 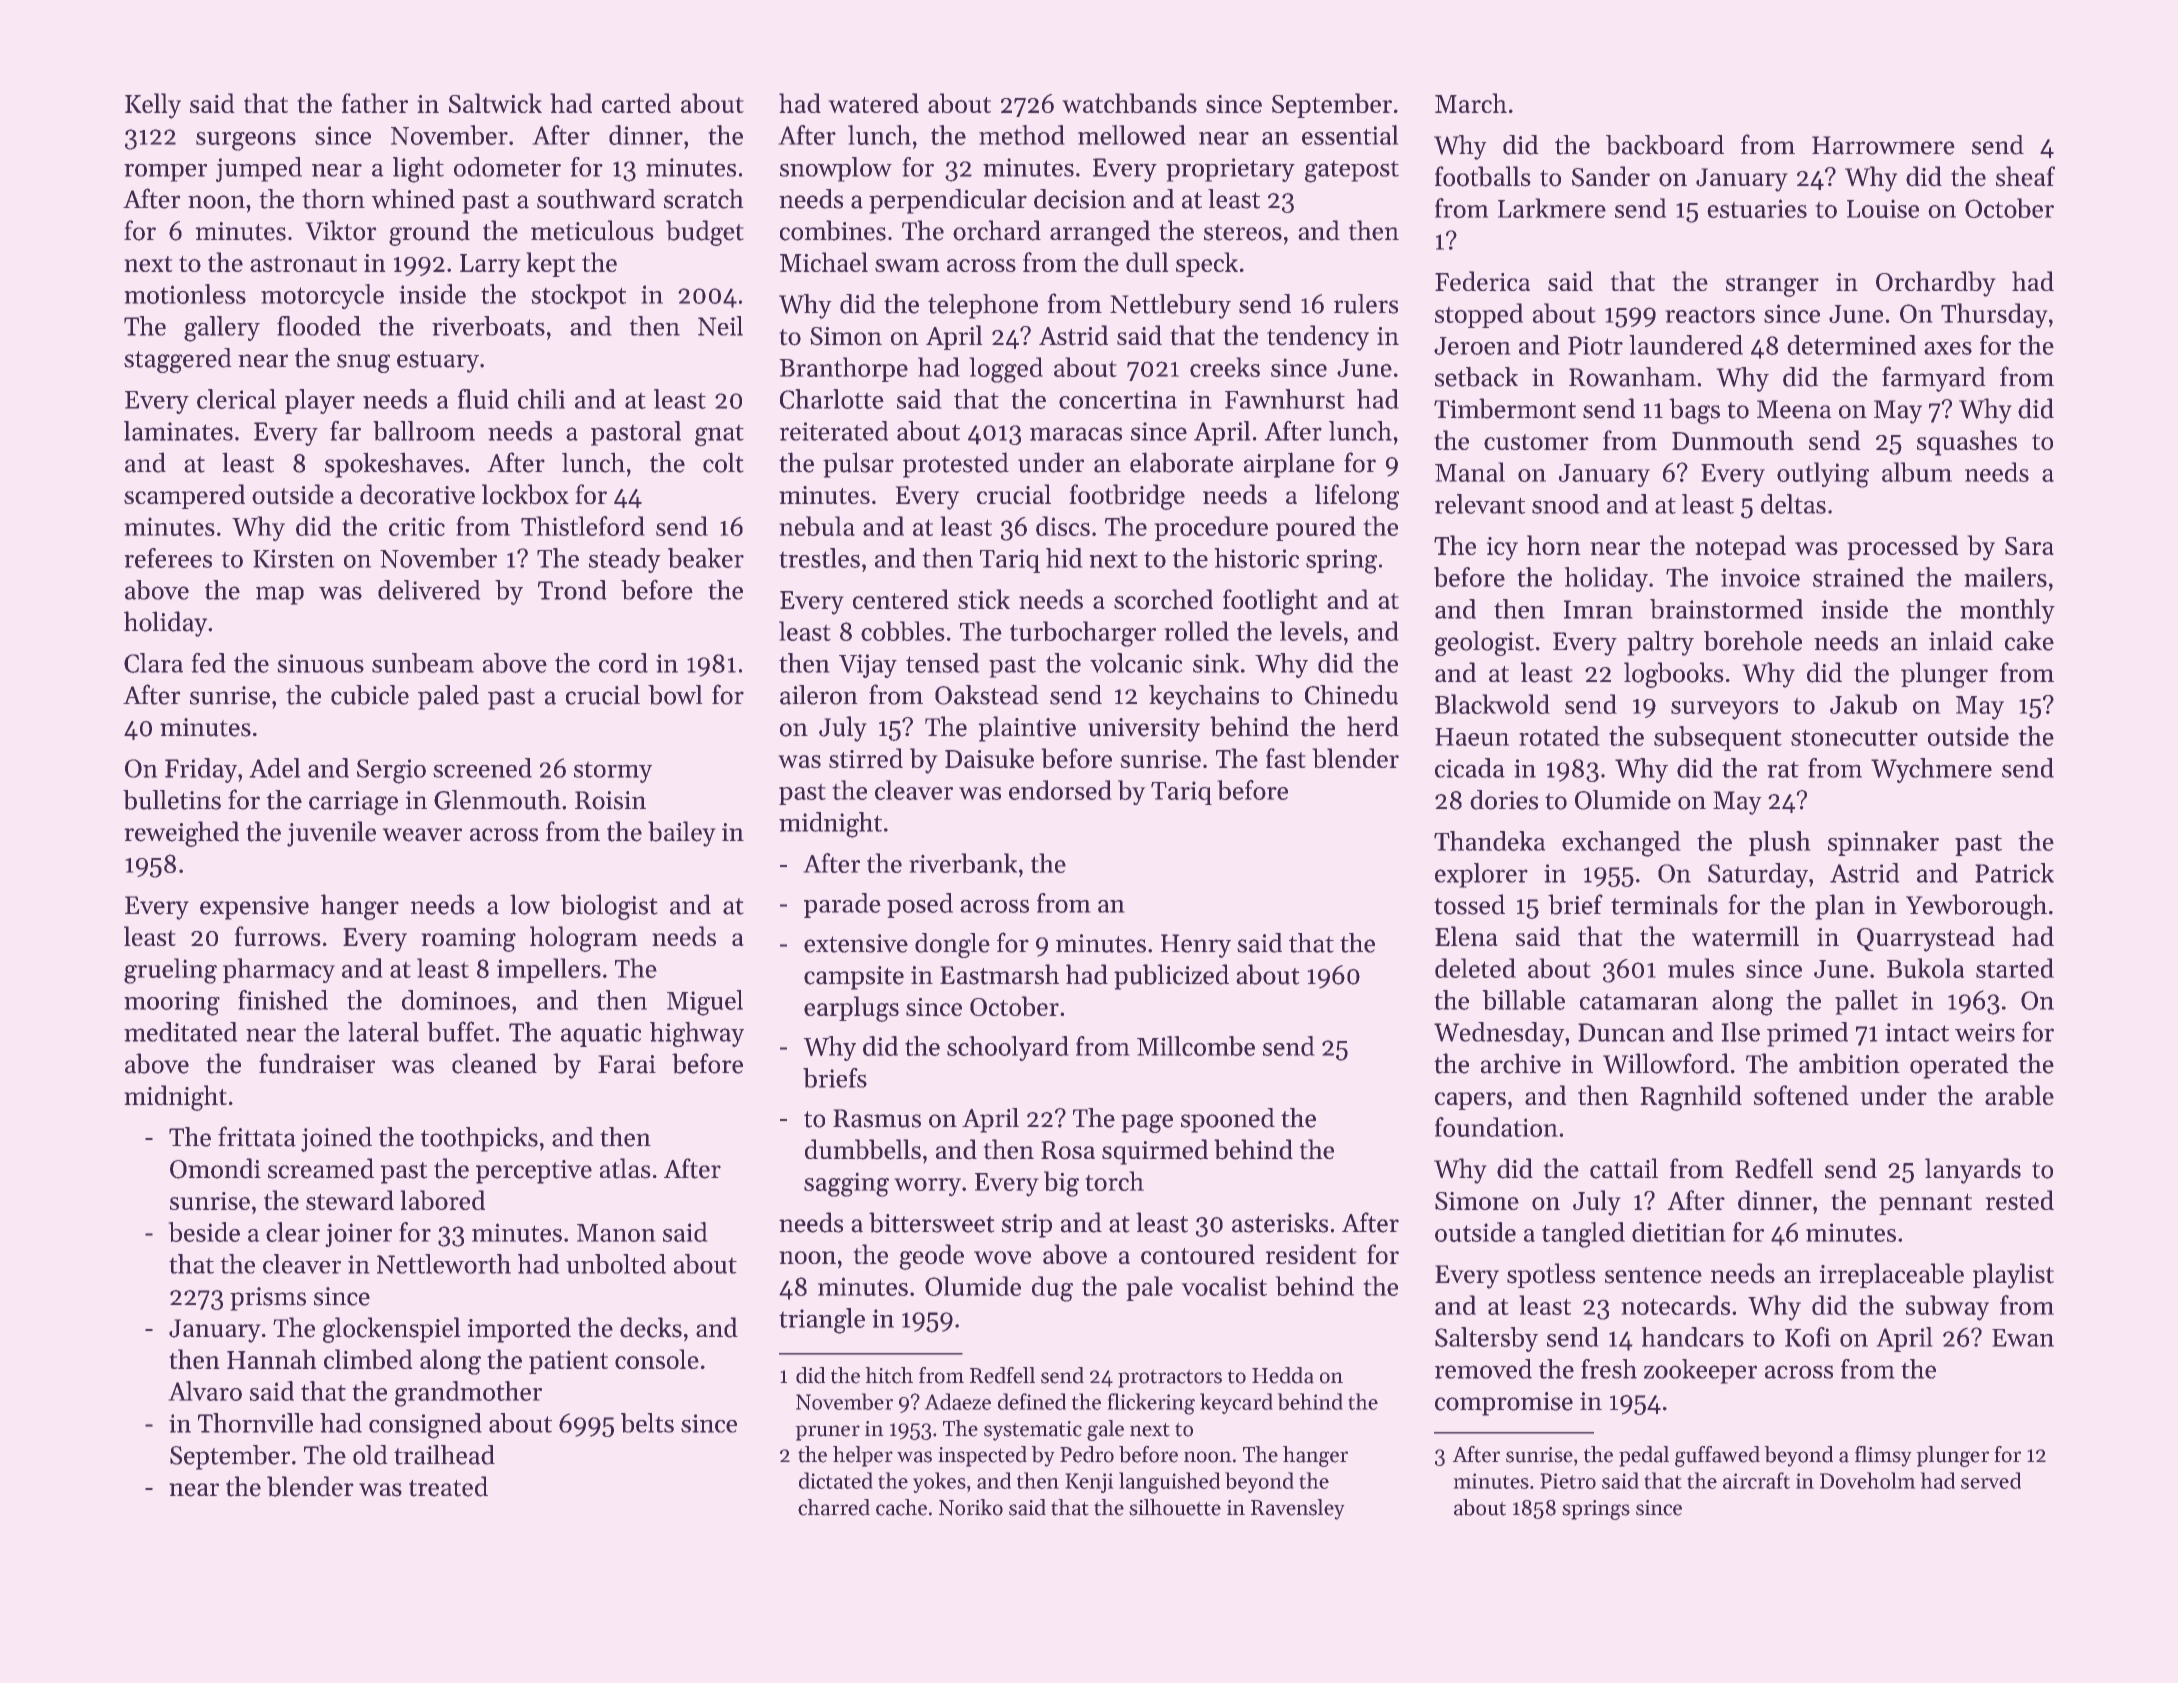 I want to click on ambition, so click(x=1849, y=1063).
